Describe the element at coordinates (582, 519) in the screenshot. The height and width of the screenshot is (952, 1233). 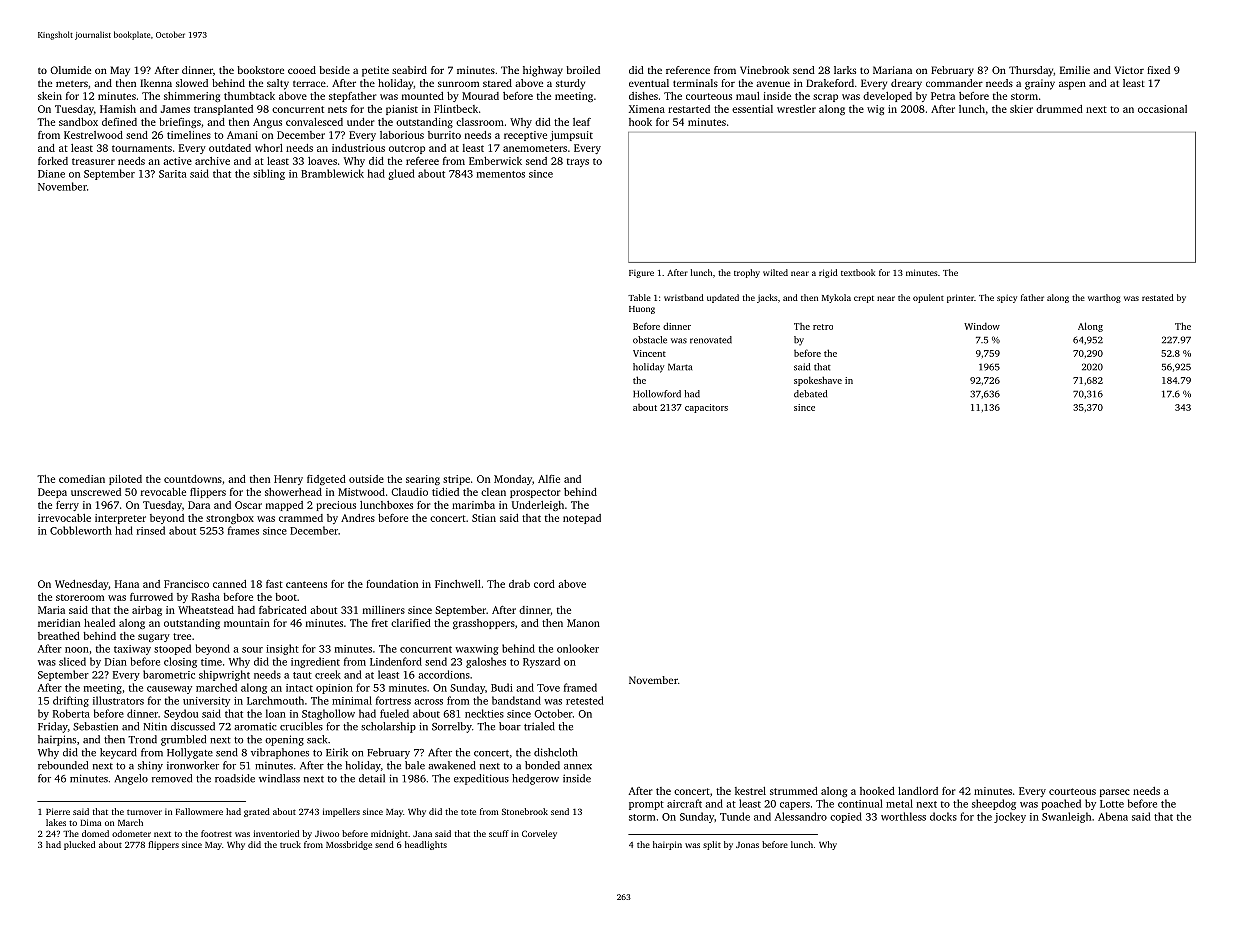
I see `notepad` at that location.
